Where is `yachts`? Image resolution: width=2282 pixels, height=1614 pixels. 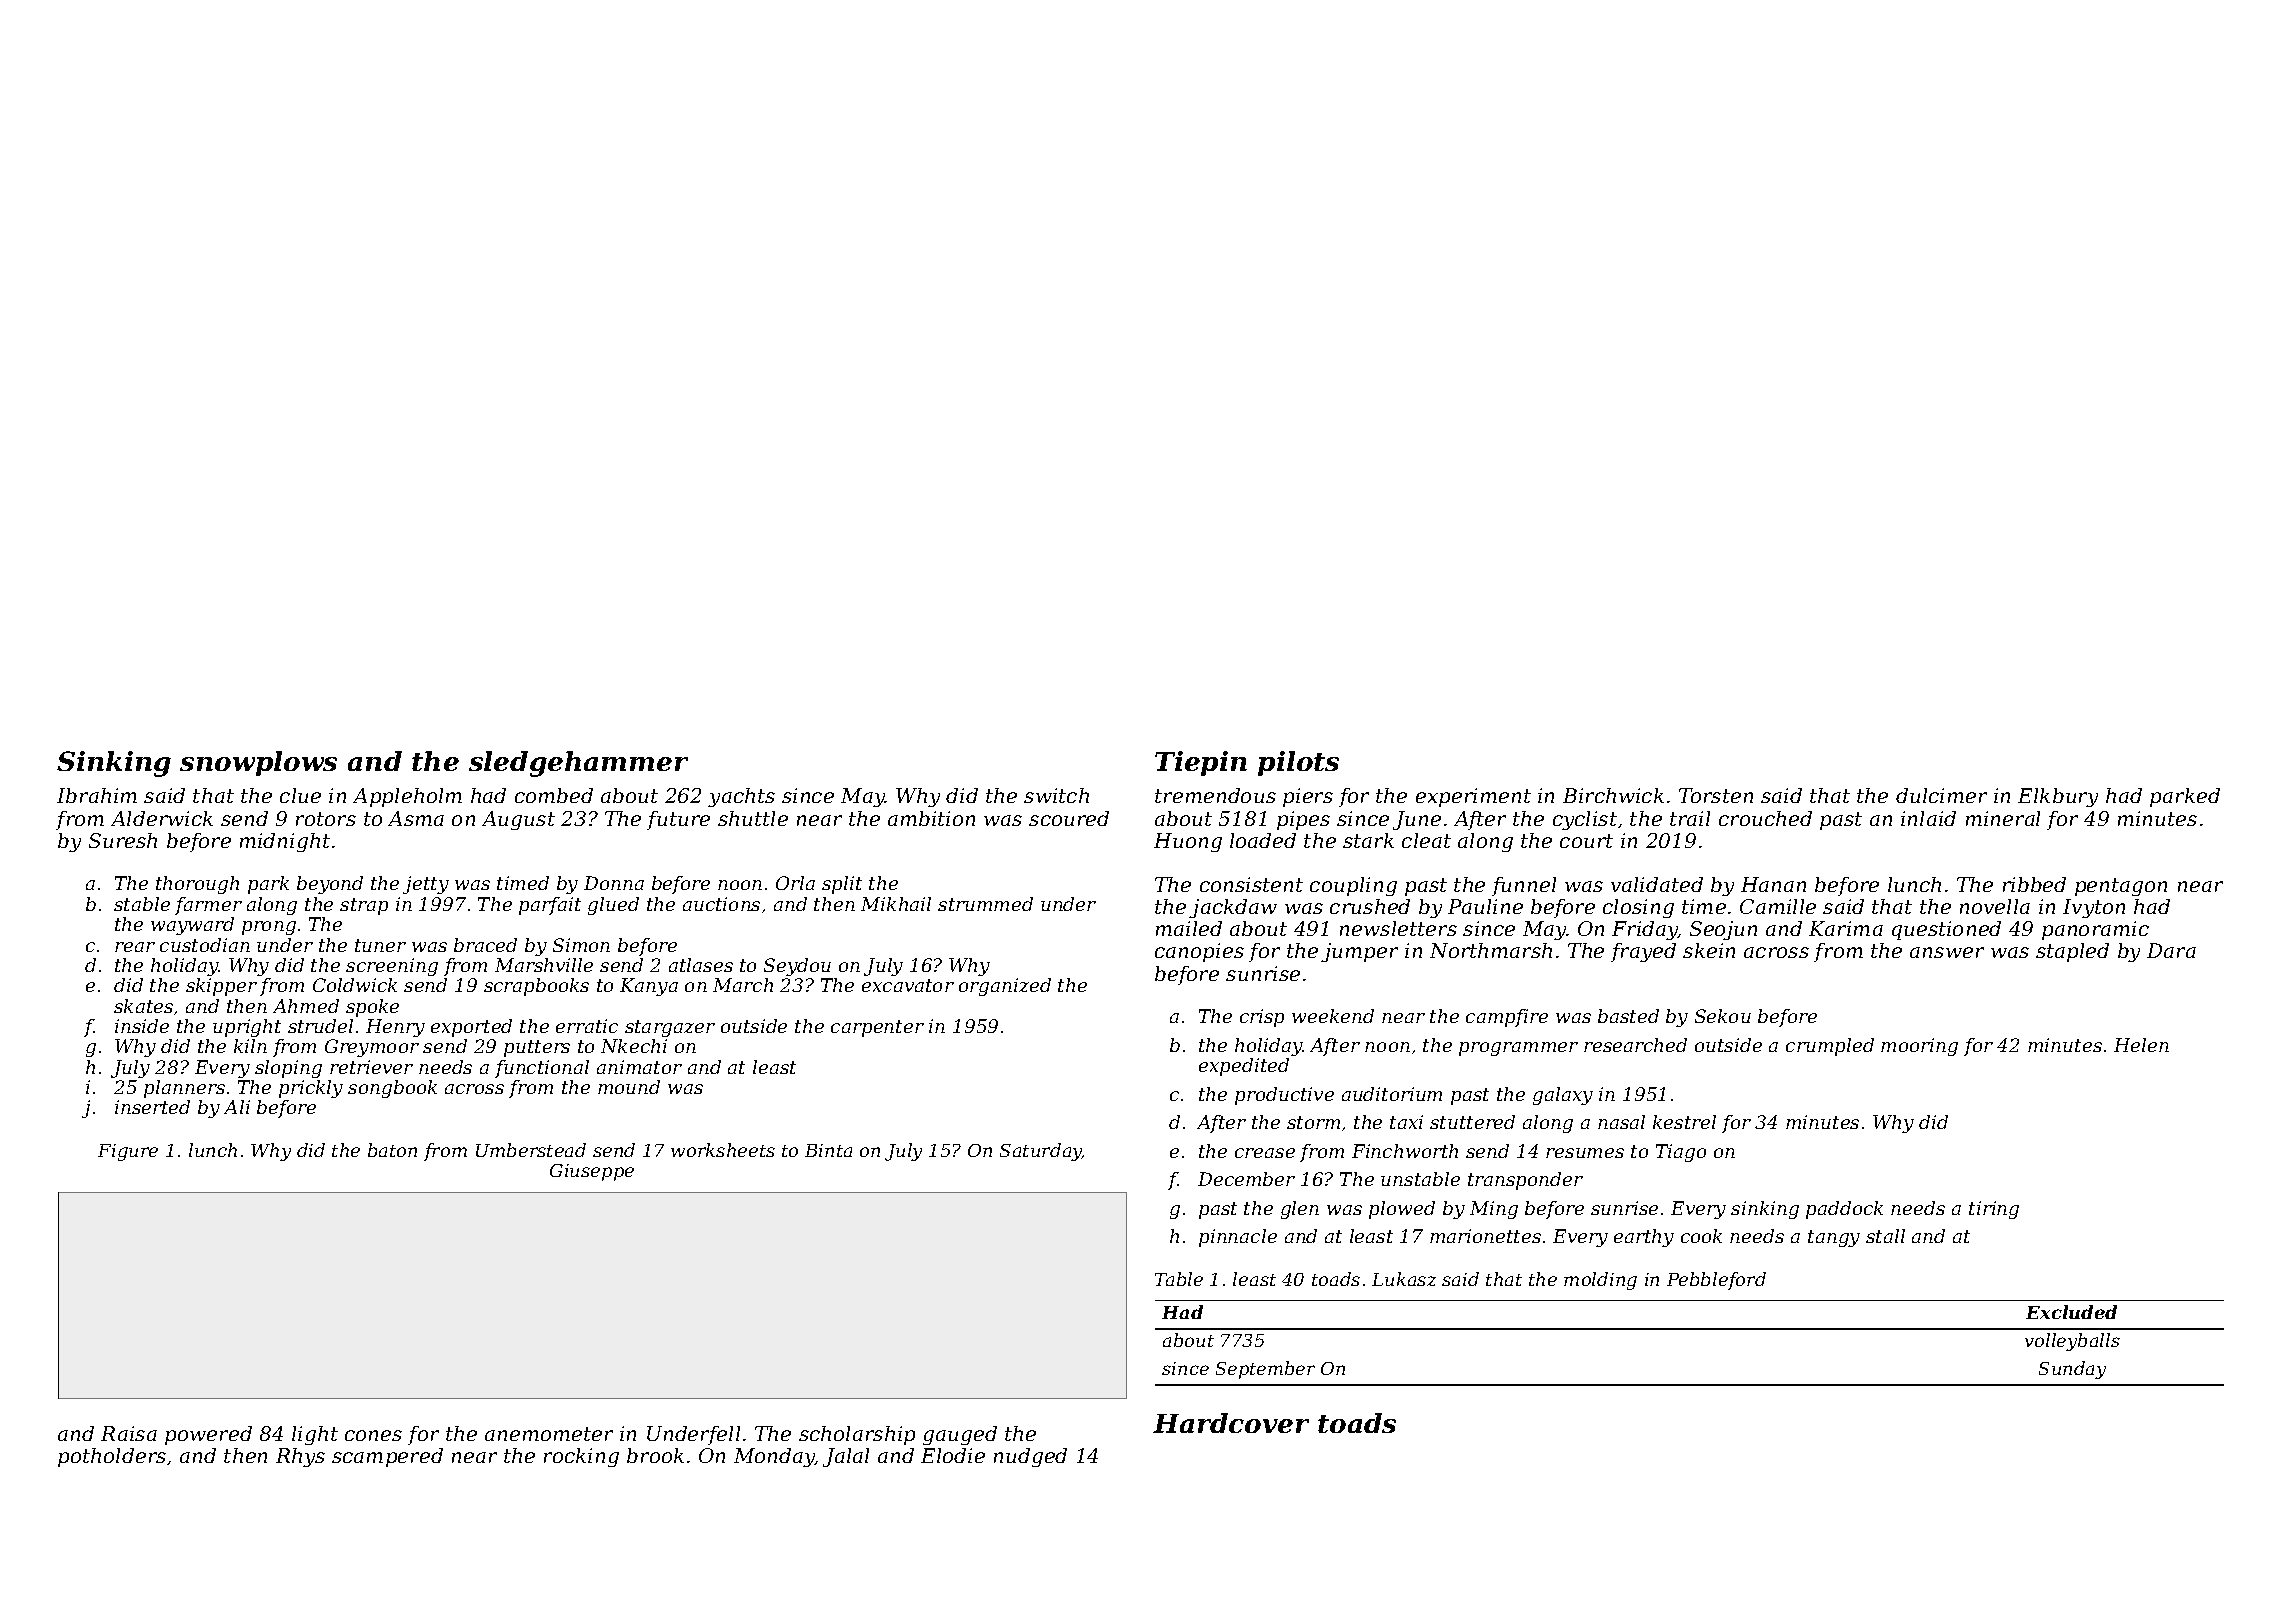 yachts is located at coordinates (741, 797).
